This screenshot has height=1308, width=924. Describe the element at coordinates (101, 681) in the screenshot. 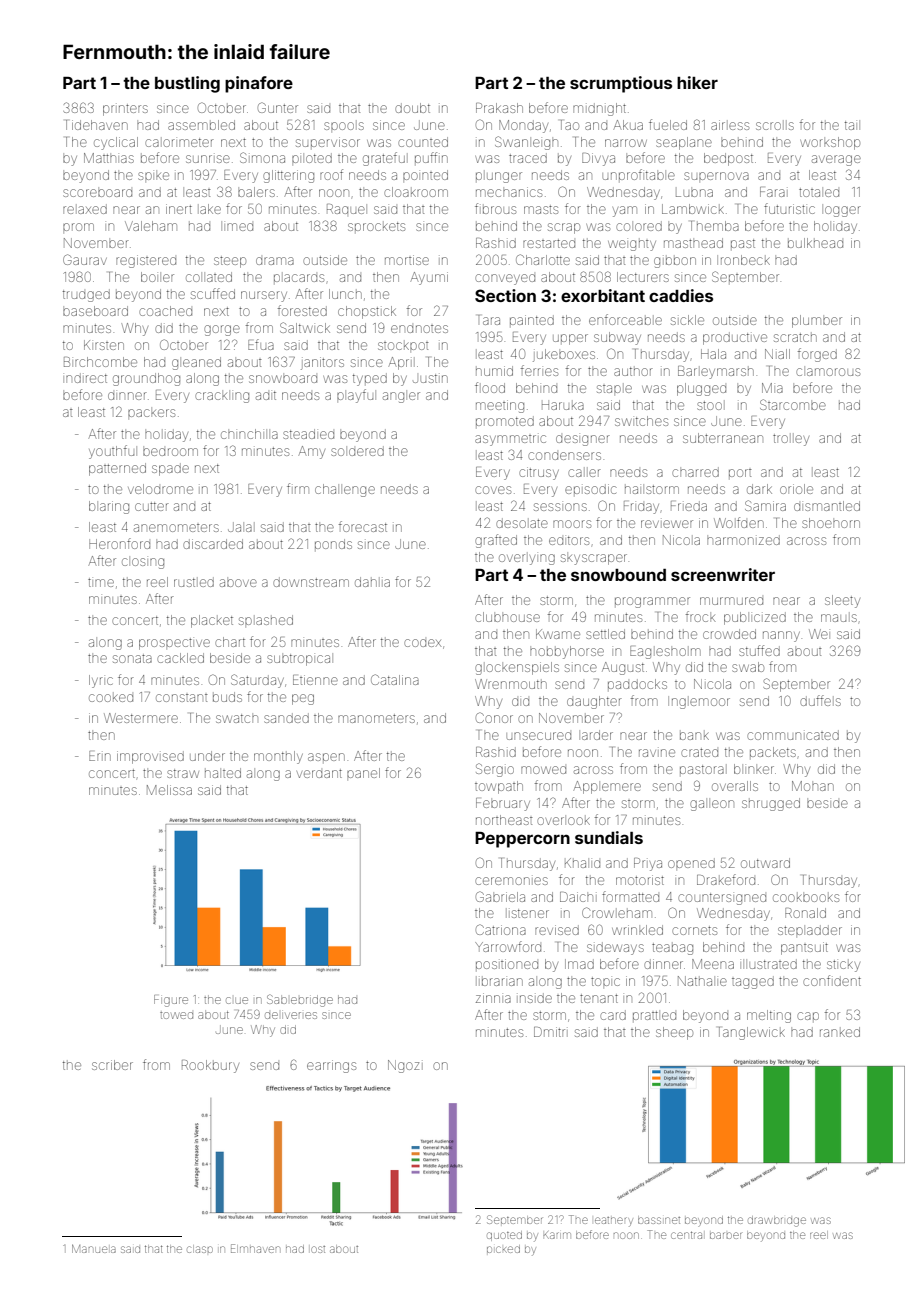

I see `lyric` at that location.
